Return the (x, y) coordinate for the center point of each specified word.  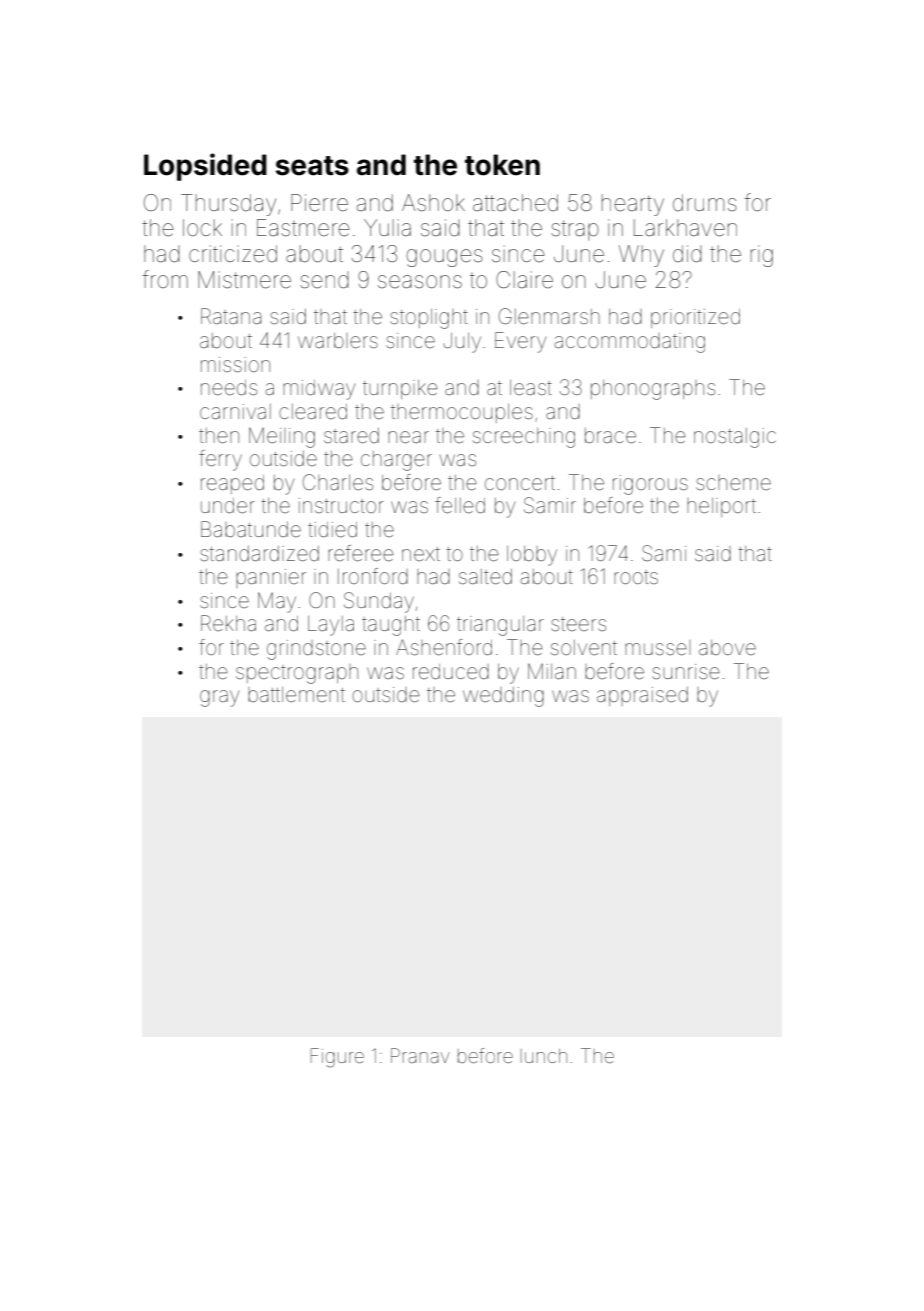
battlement (296, 695)
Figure (337, 1058)
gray (219, 698)
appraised (642, 696)
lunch (544, 1056)
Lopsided (205, 167)
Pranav (420, 1055)
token (502, 165)
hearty (633, 205)
